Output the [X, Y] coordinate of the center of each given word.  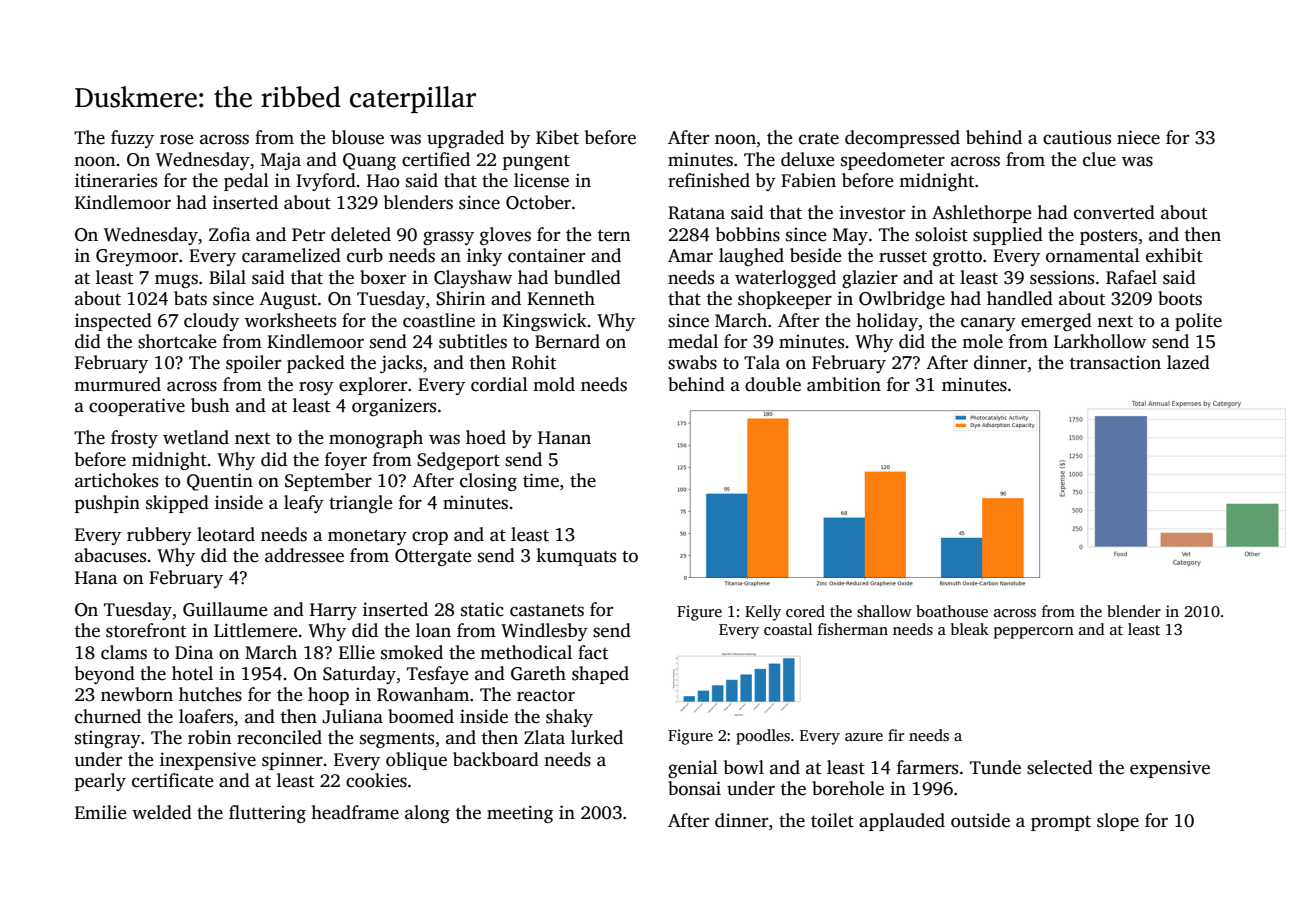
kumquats [576, 557]
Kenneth [561, 298]
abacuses [110, 555]
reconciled [279, 737]
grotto [957, 258]
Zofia [229, 234]
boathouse [952, 611]
